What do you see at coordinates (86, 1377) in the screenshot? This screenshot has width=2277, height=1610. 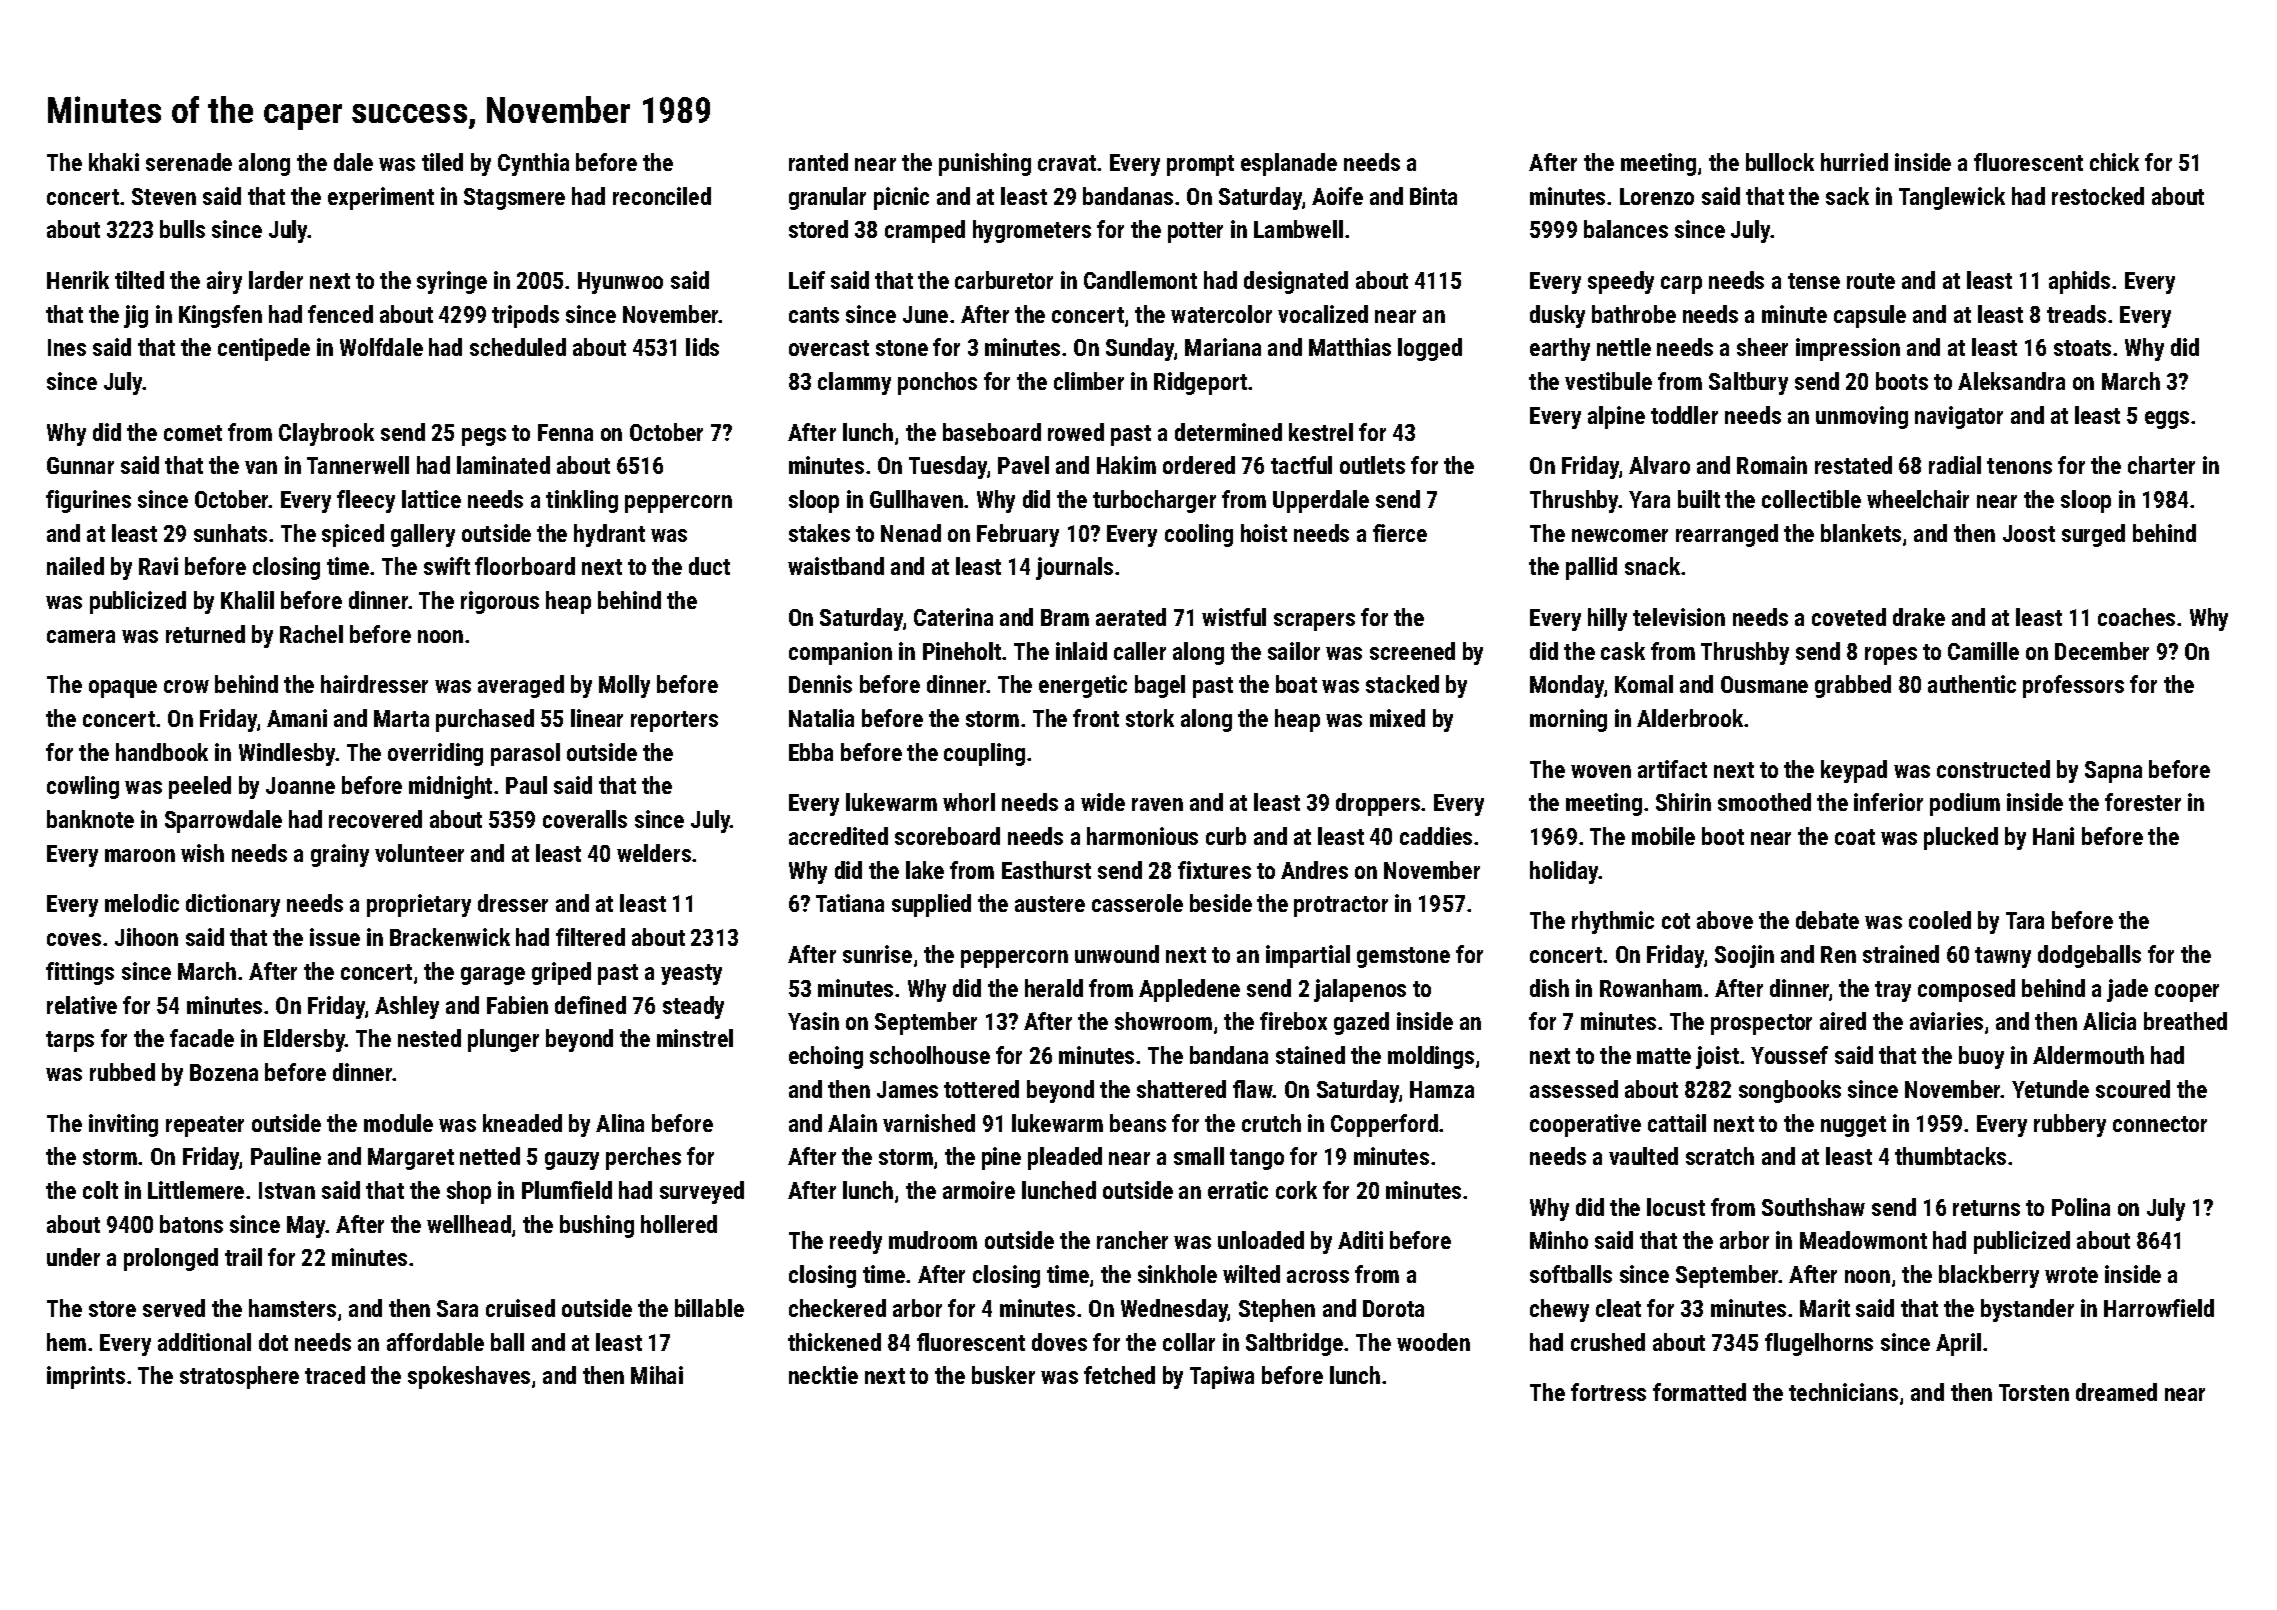 I see `imprints` at bounding box center [86, 1377].
